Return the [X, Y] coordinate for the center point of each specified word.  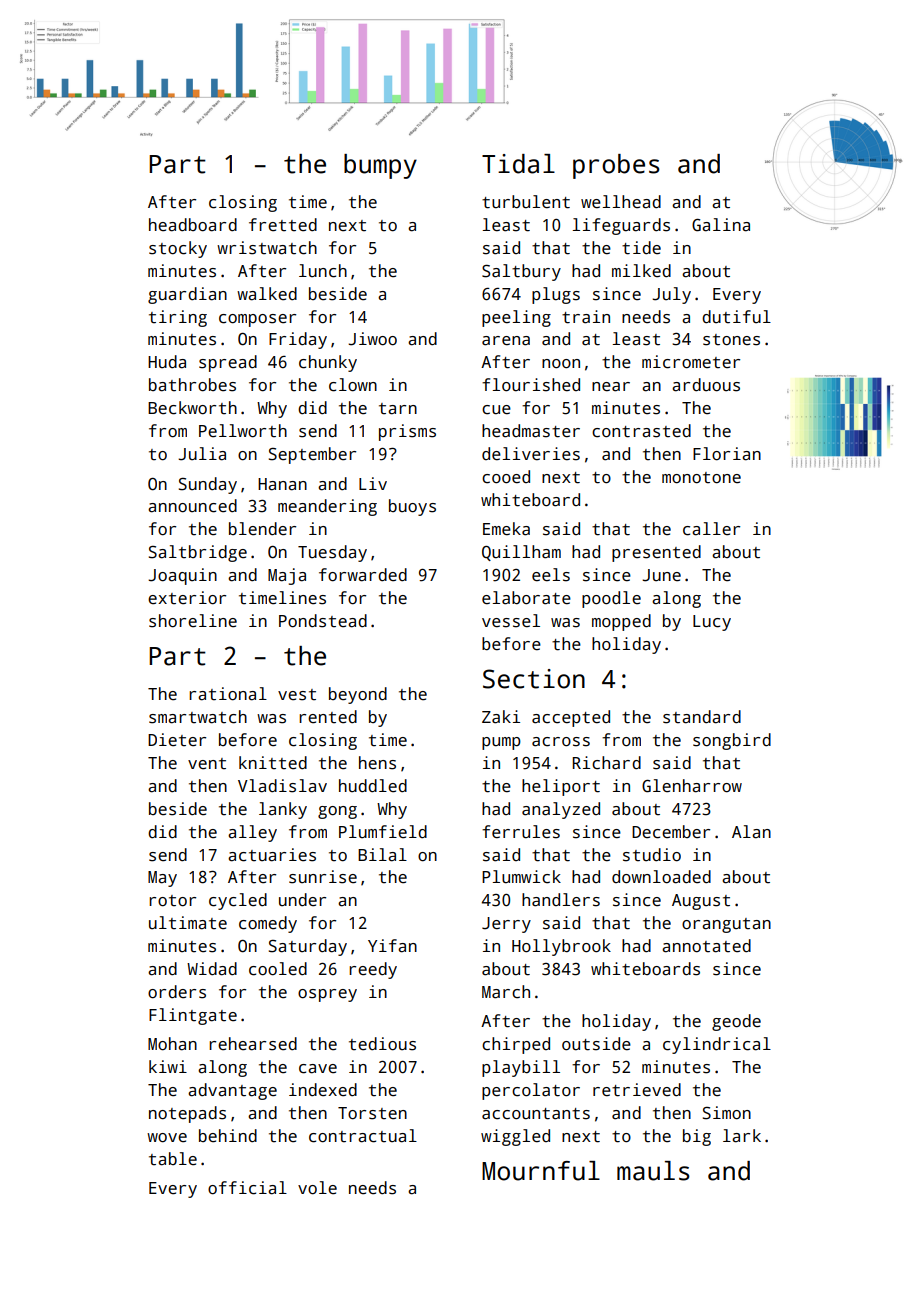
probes [616, 166]
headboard [193, 225]
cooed [506, 477]
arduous [706, 385]
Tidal [518, 164]
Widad [212, 969]
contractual [363, 1136]
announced [192, 506]
